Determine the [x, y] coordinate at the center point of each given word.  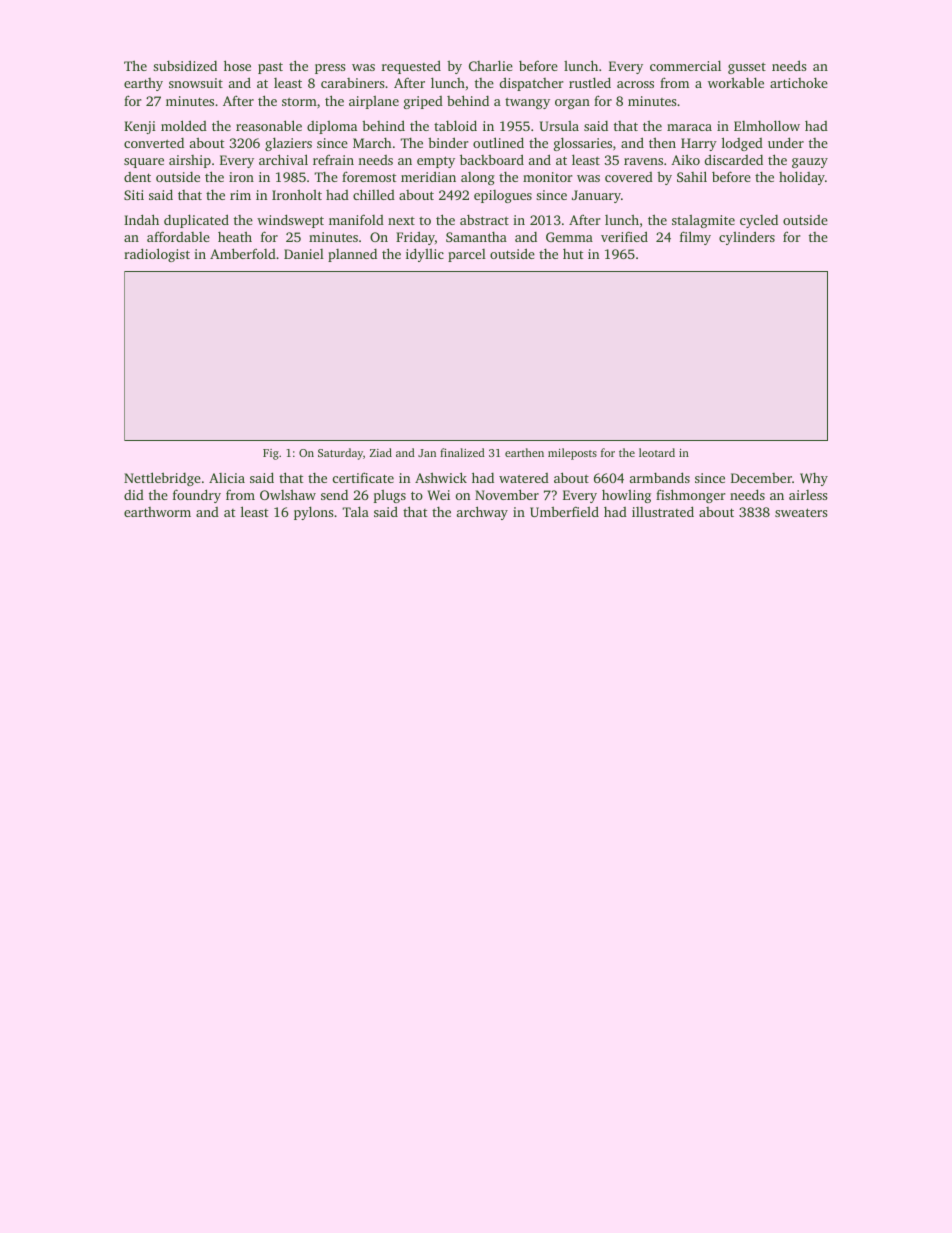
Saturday [340, 454]
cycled [759, 221]
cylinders [747, 238]
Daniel [304, 254]
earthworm [157, 512]
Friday [415, 238]
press [330, 69]
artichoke [799, 82]
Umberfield [564, 511]
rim [240, 195]
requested [411, 67]
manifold [356, 219]
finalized [462, 452]
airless [808, 495]
